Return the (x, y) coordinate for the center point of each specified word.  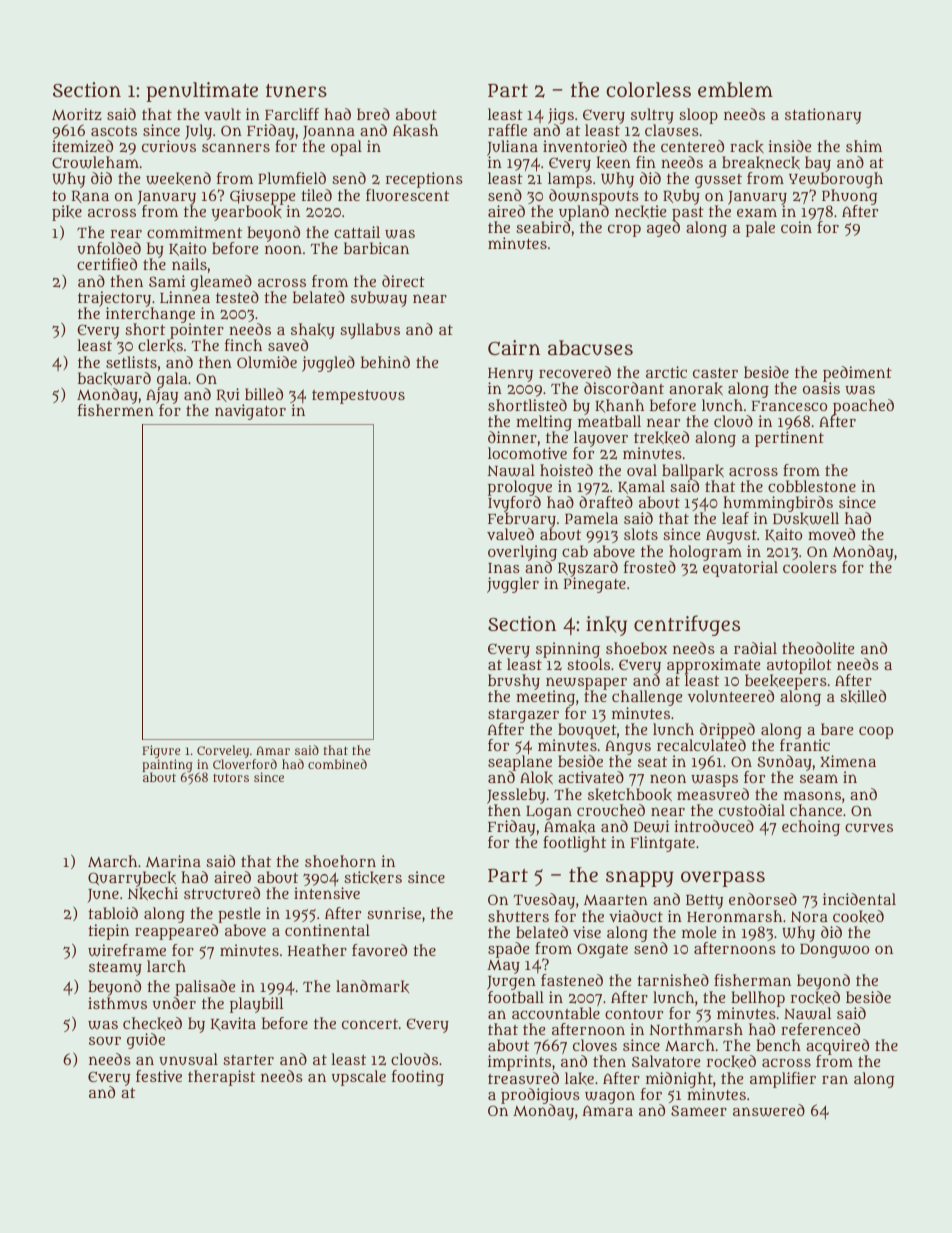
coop (876, 732)
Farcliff (292, 114)
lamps (570, 180)
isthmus (117, 1003)
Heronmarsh (734, 916)
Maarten (616, 900)
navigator (250, 412)
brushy (514, 682)
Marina (173, 861)
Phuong (849, 197)
